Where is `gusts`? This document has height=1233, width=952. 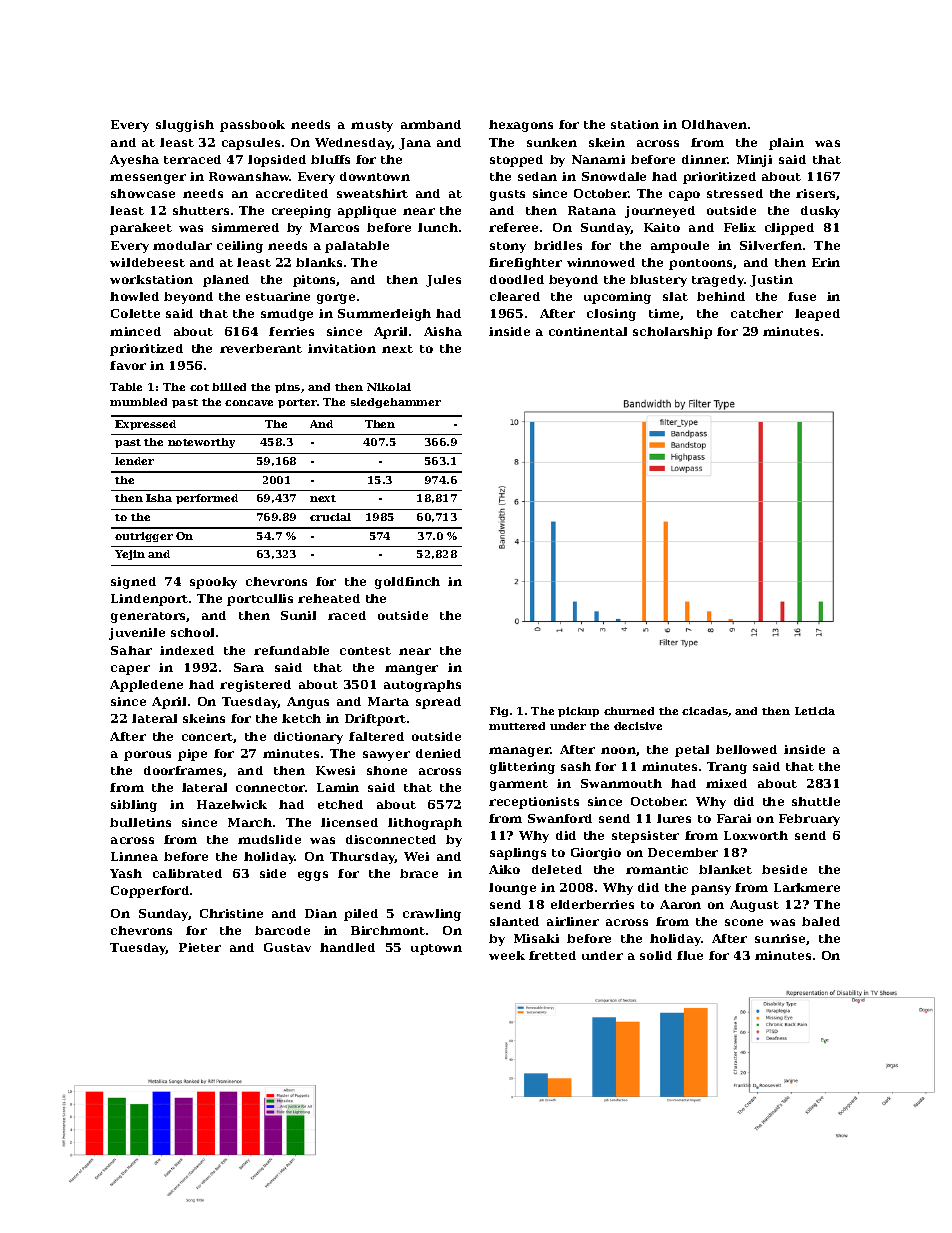 gusts is located at coordinates (507, 195).
